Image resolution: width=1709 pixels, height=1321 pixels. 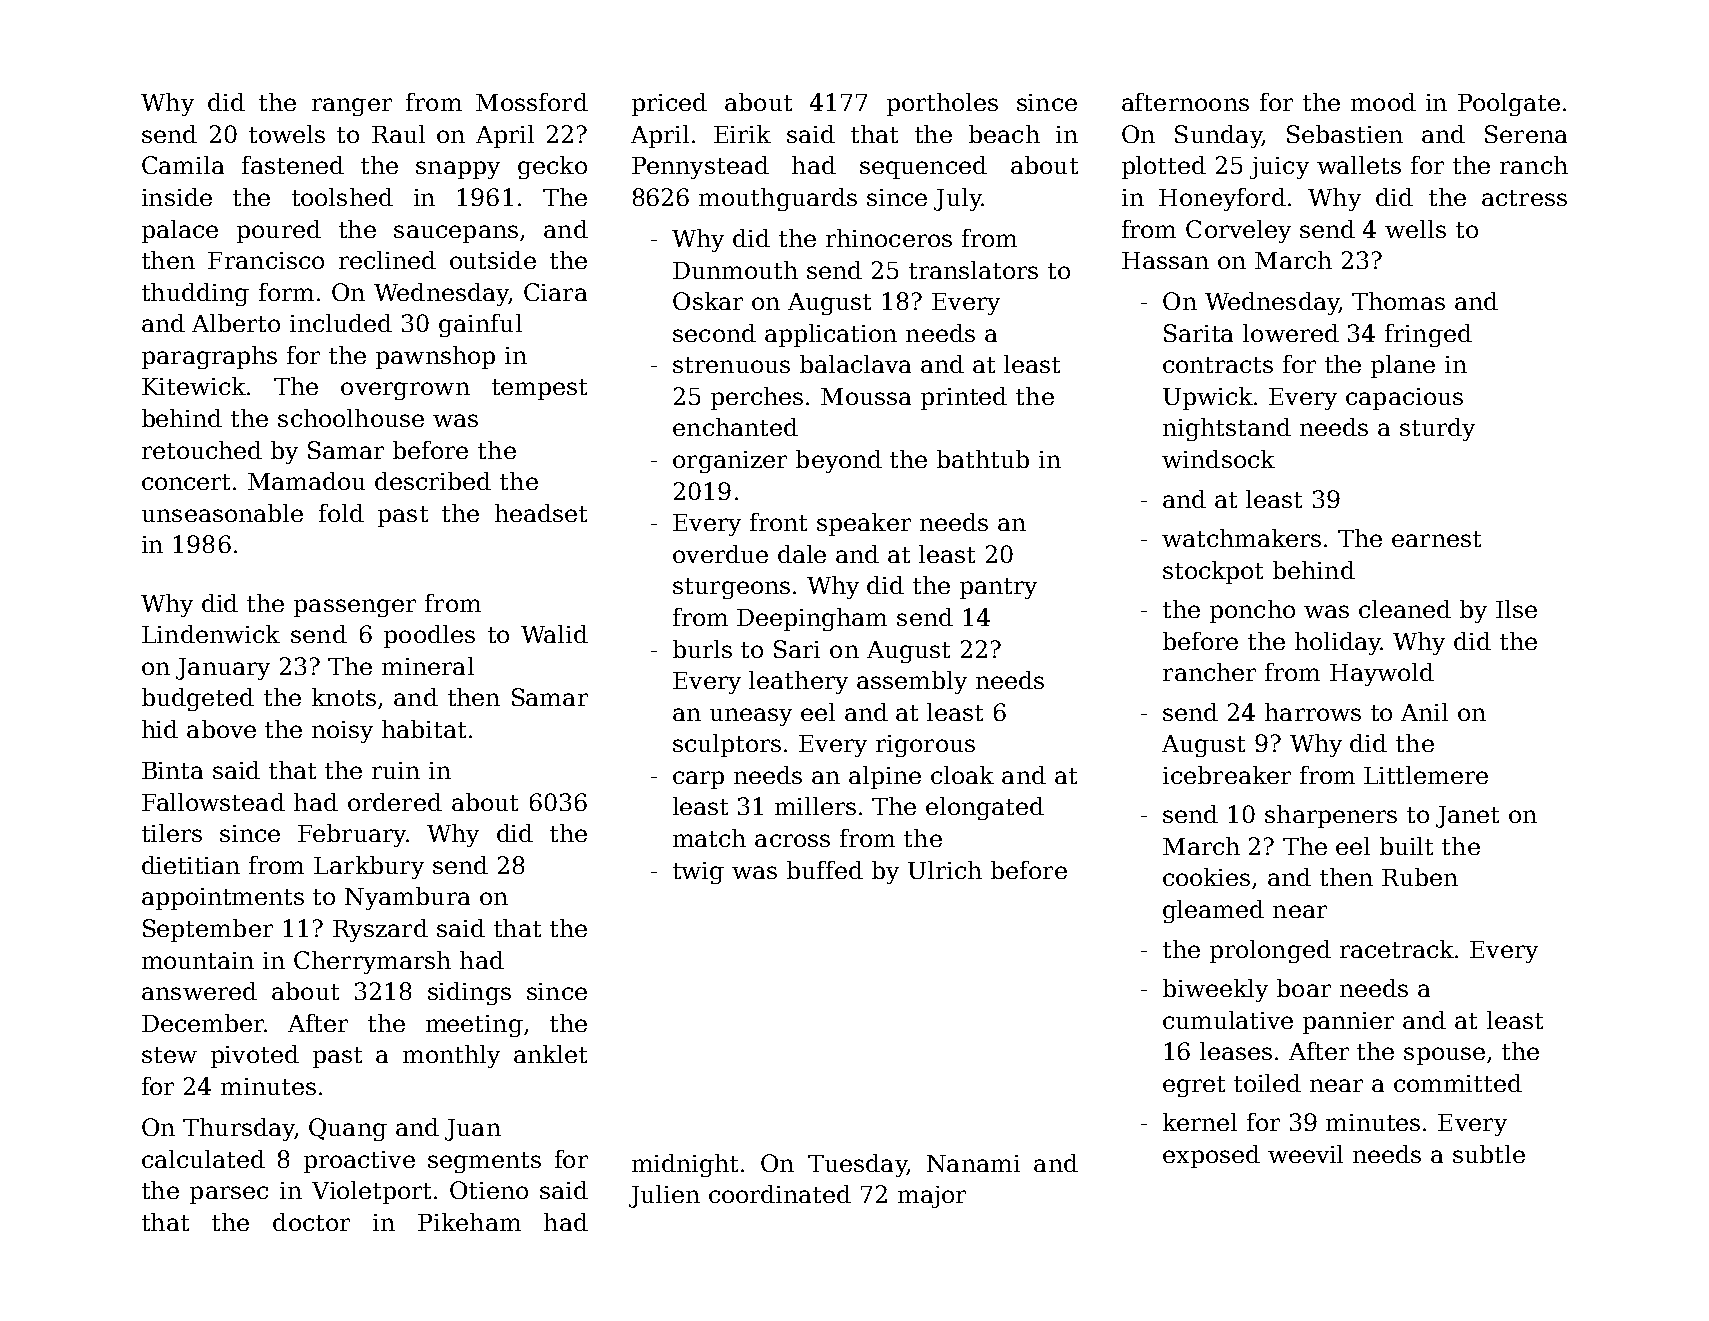 What do you see at coordinates (202, 450) in the screenshot?
I see `retouched` at bounding box center [202, 450].
